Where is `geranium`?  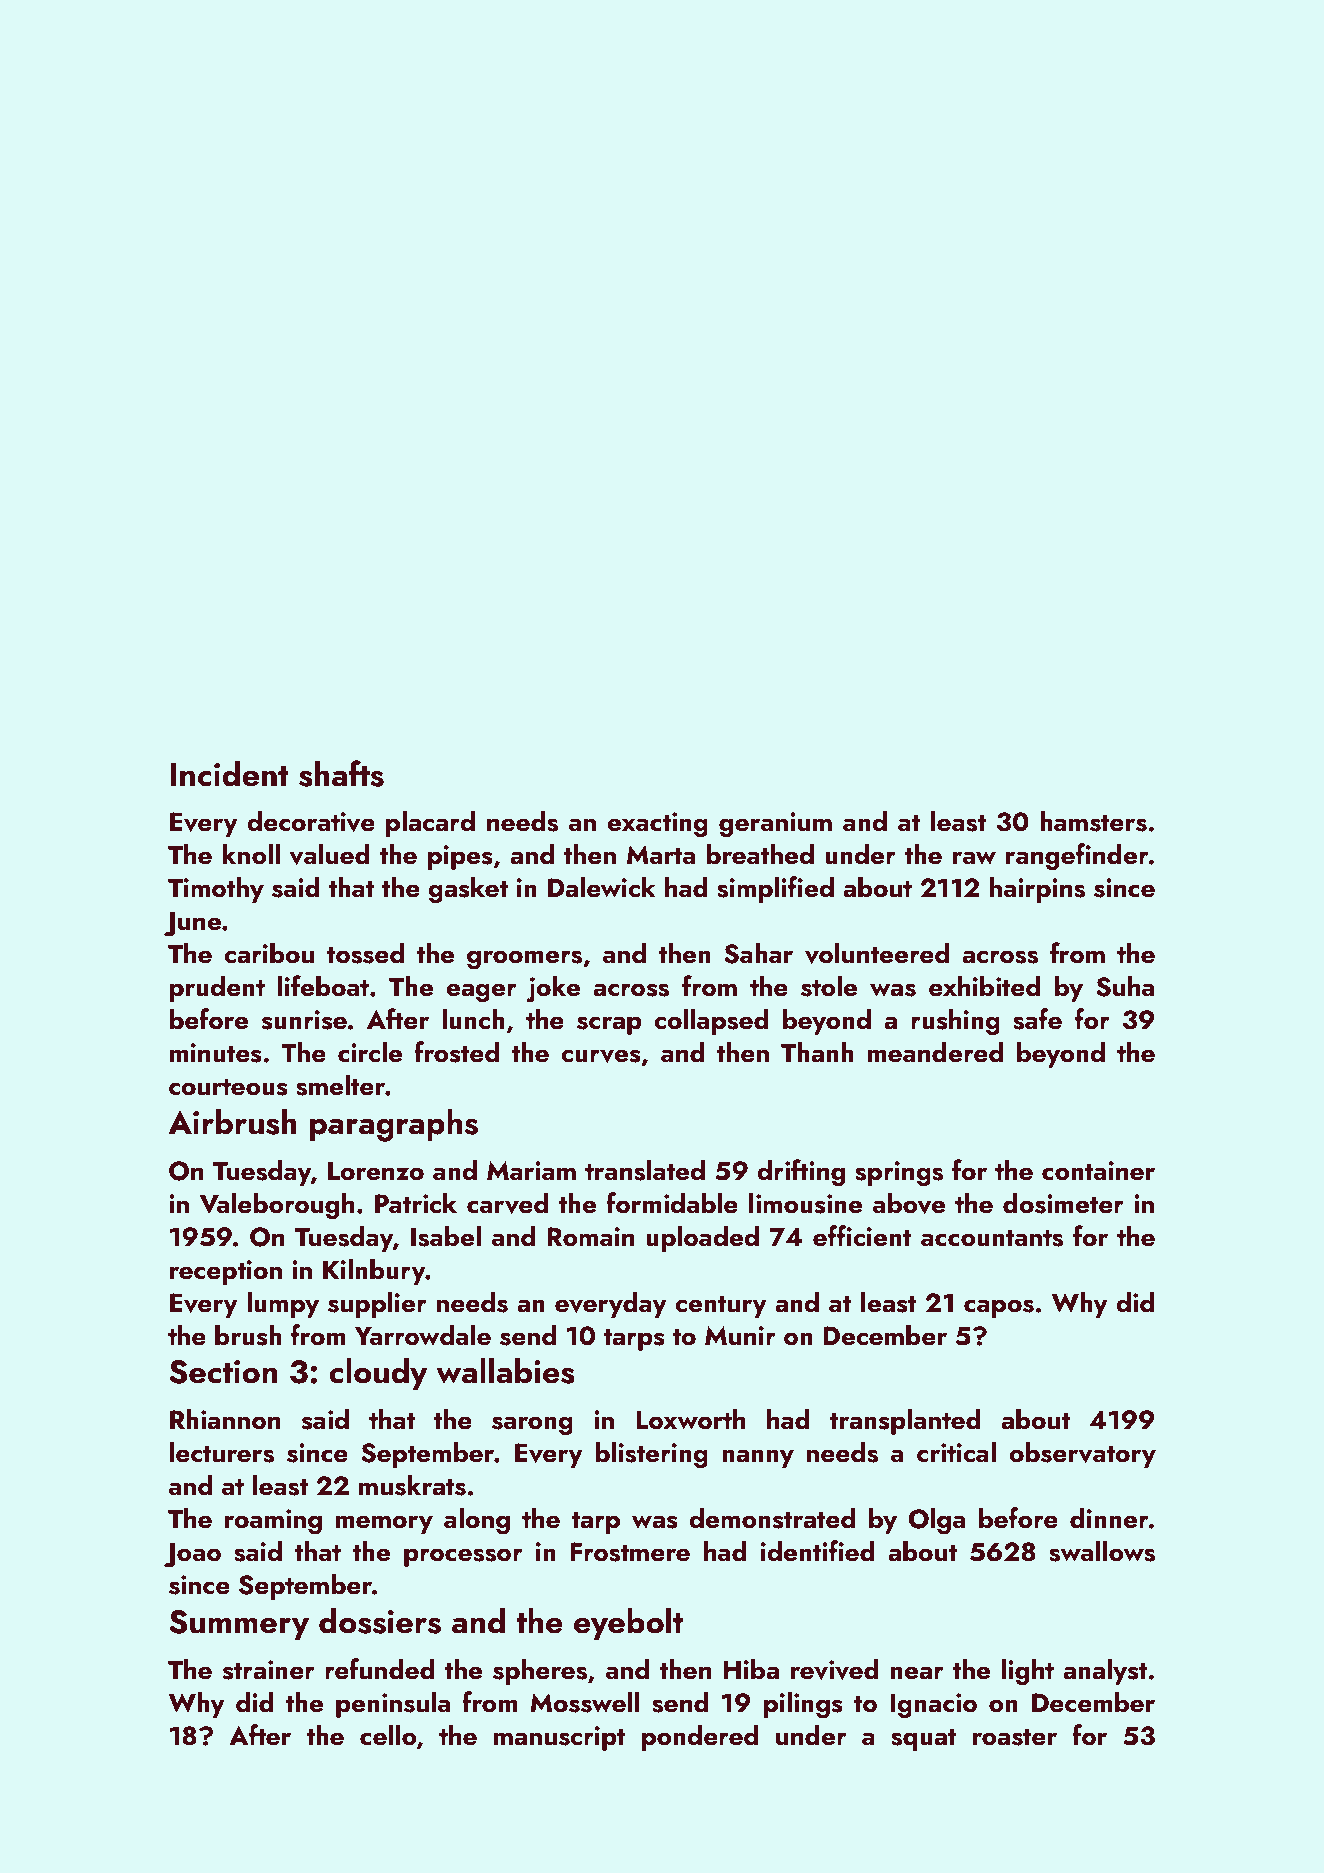
geranium is located at coordinates (775, 825).
